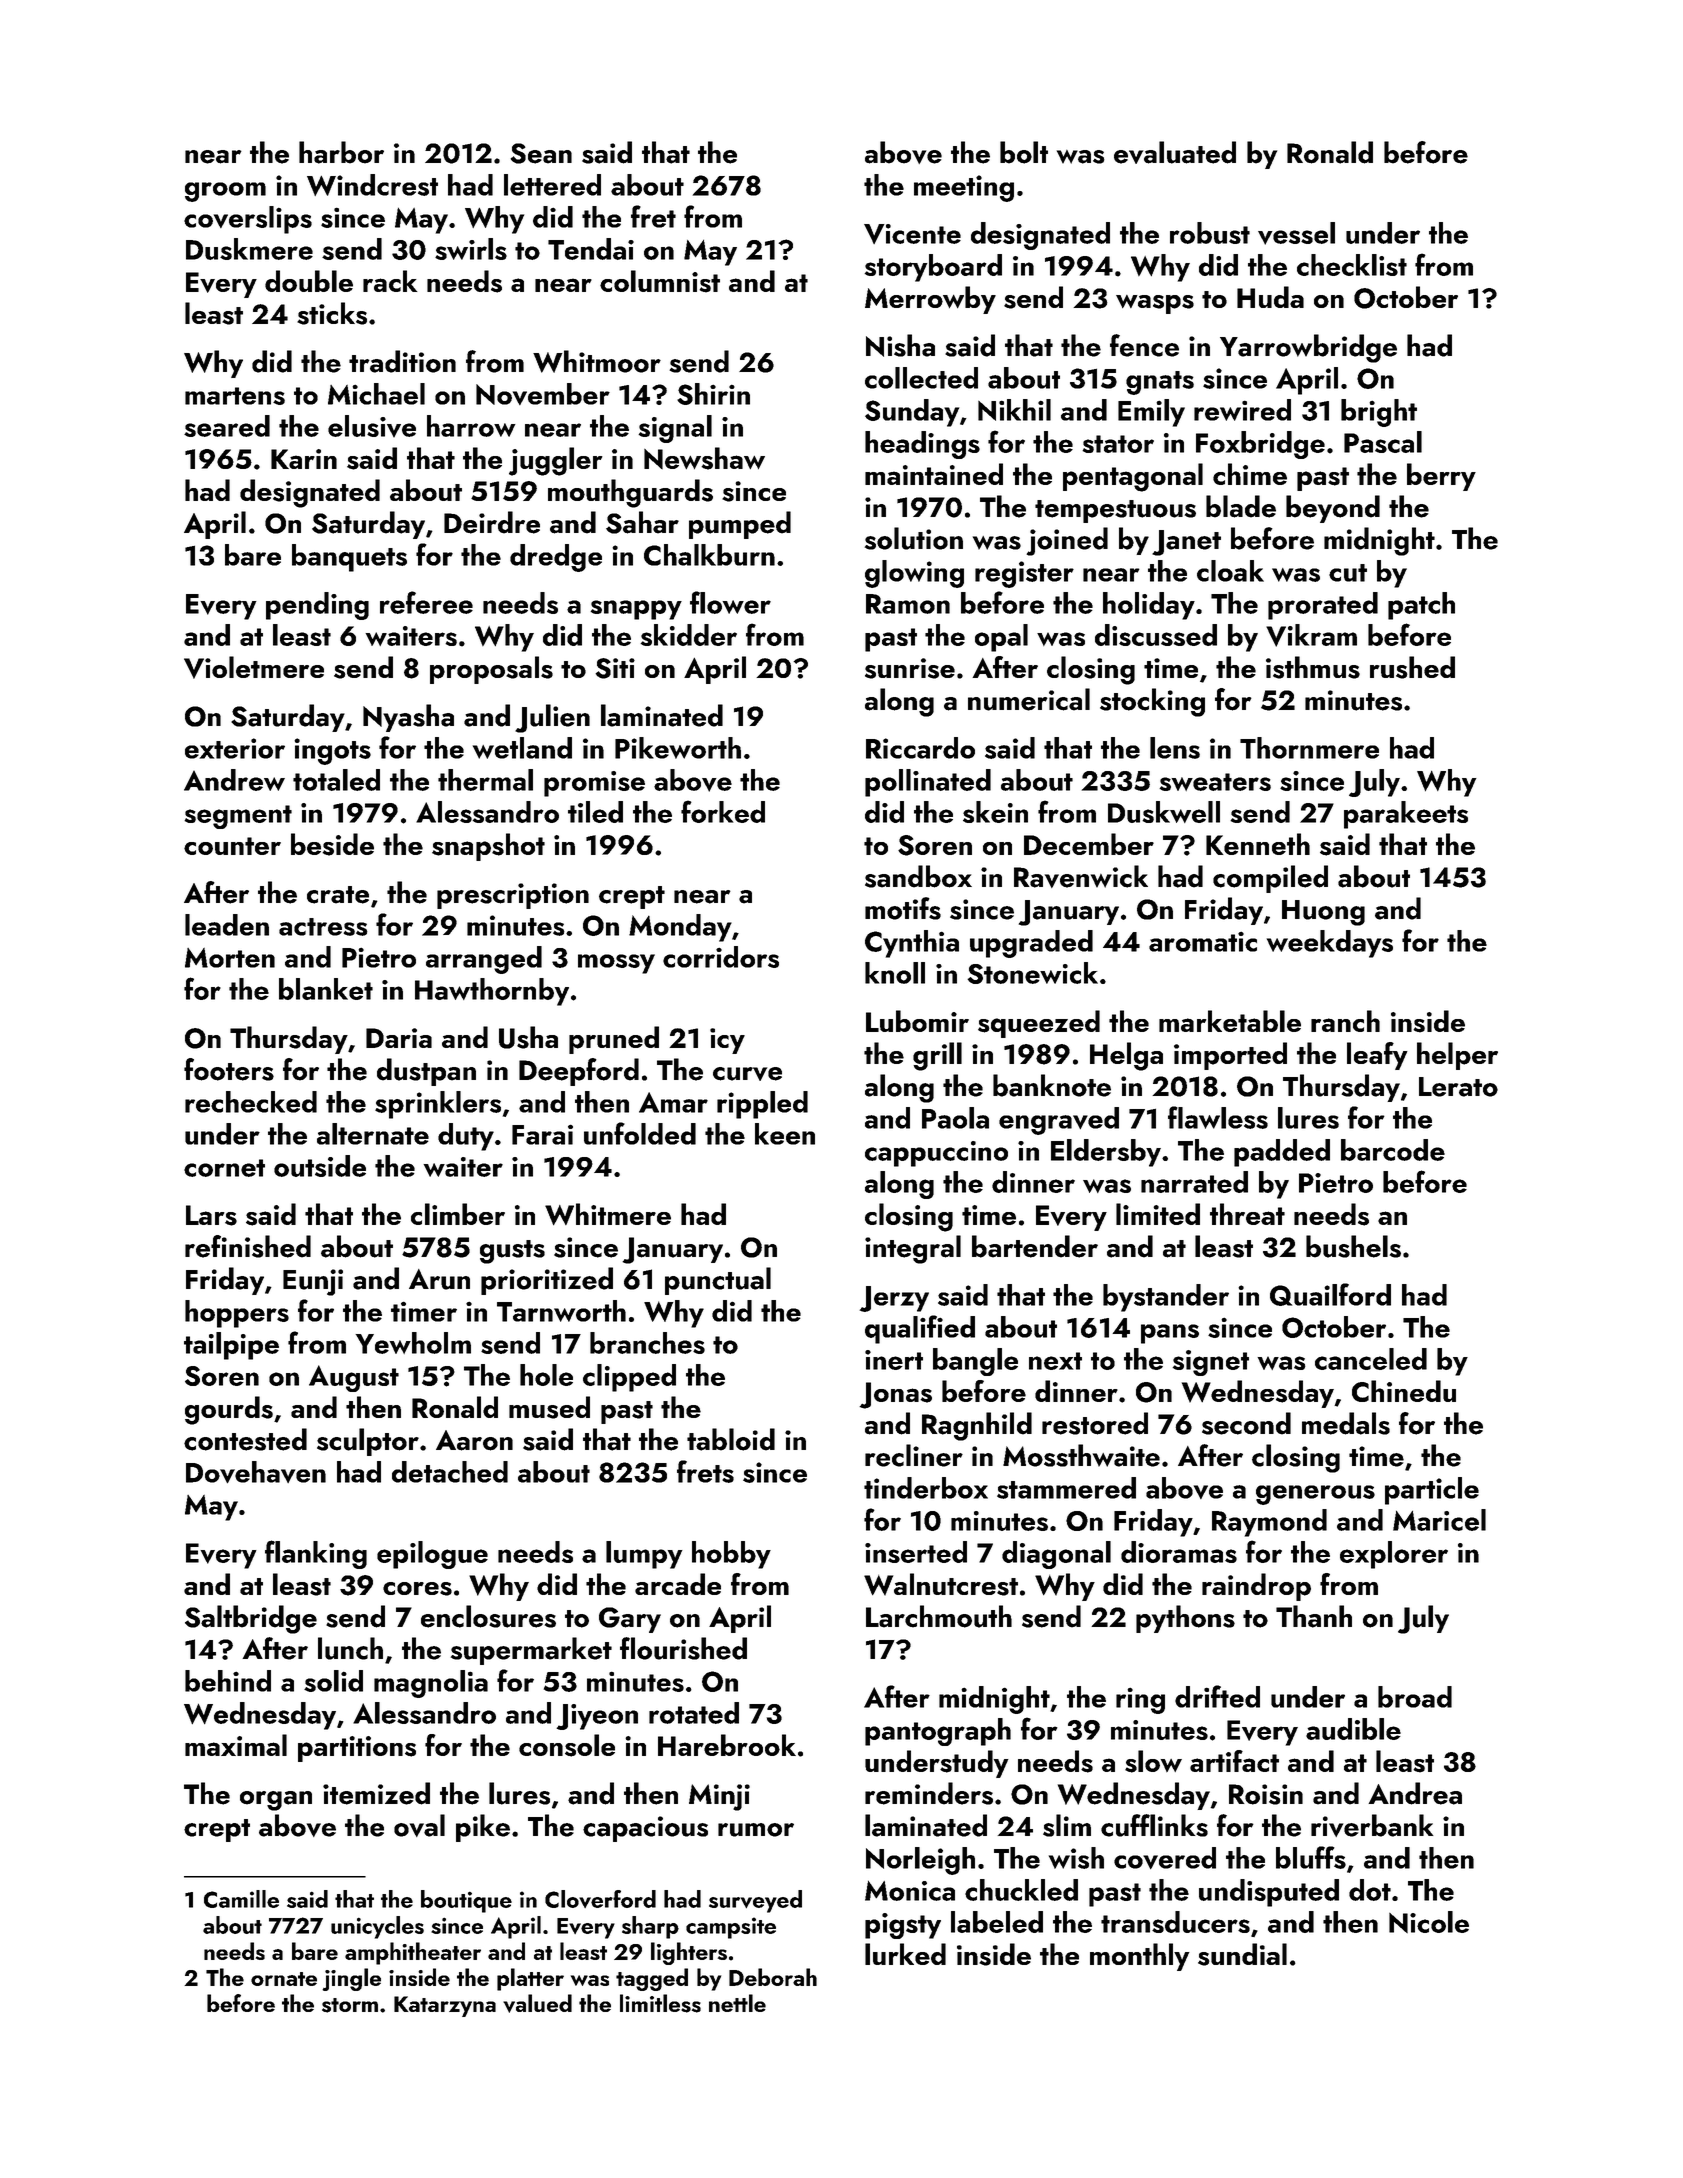  I want to click on Yarrowbridge, so click(1308, 348).
